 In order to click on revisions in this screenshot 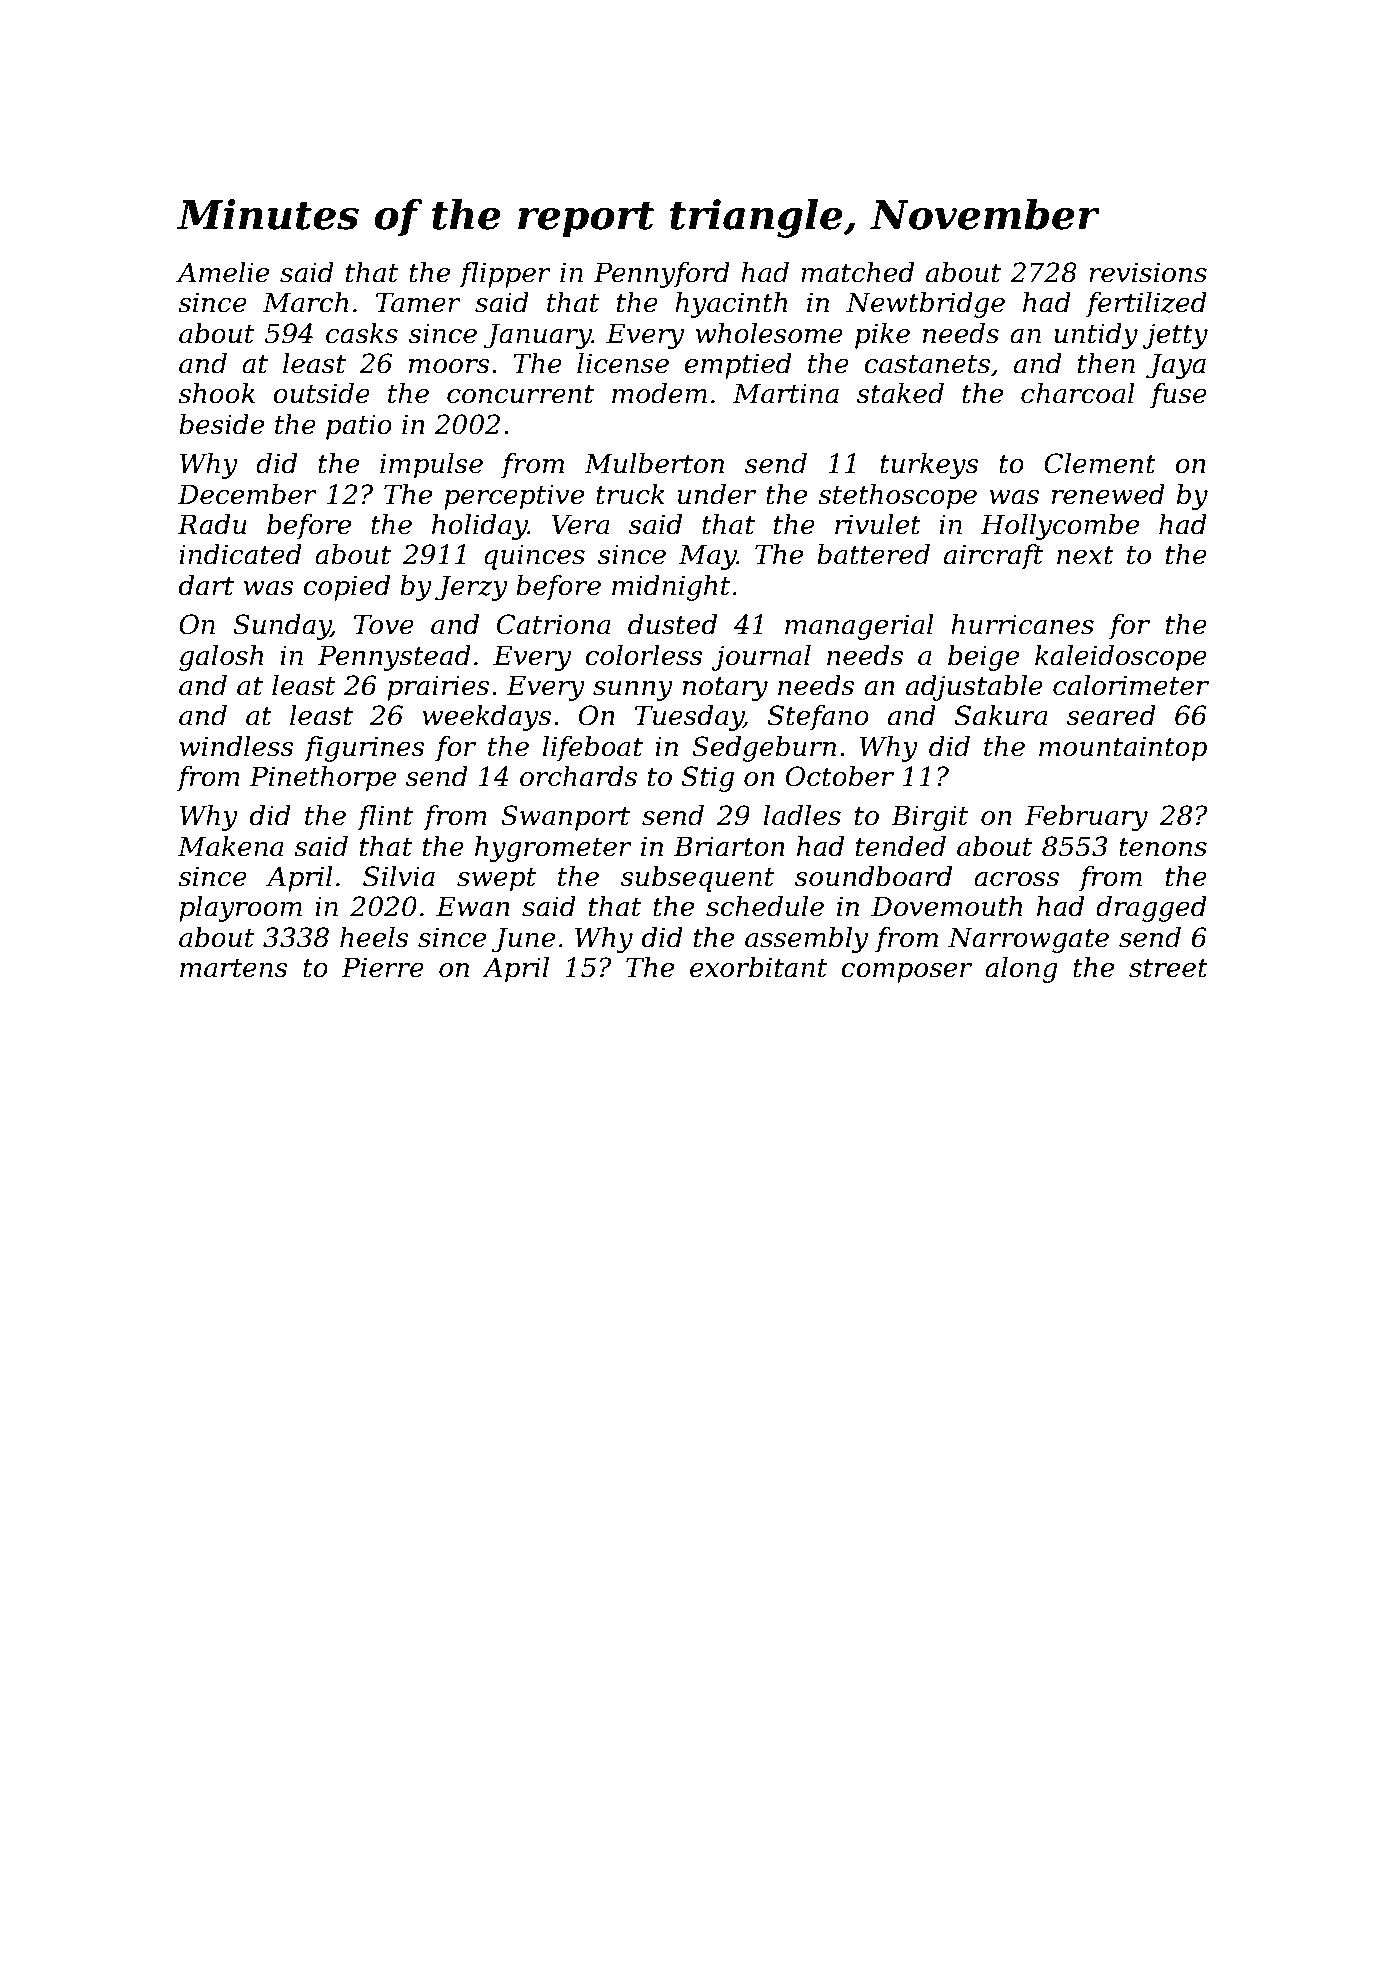, I will do `click(1148, 272)`.
